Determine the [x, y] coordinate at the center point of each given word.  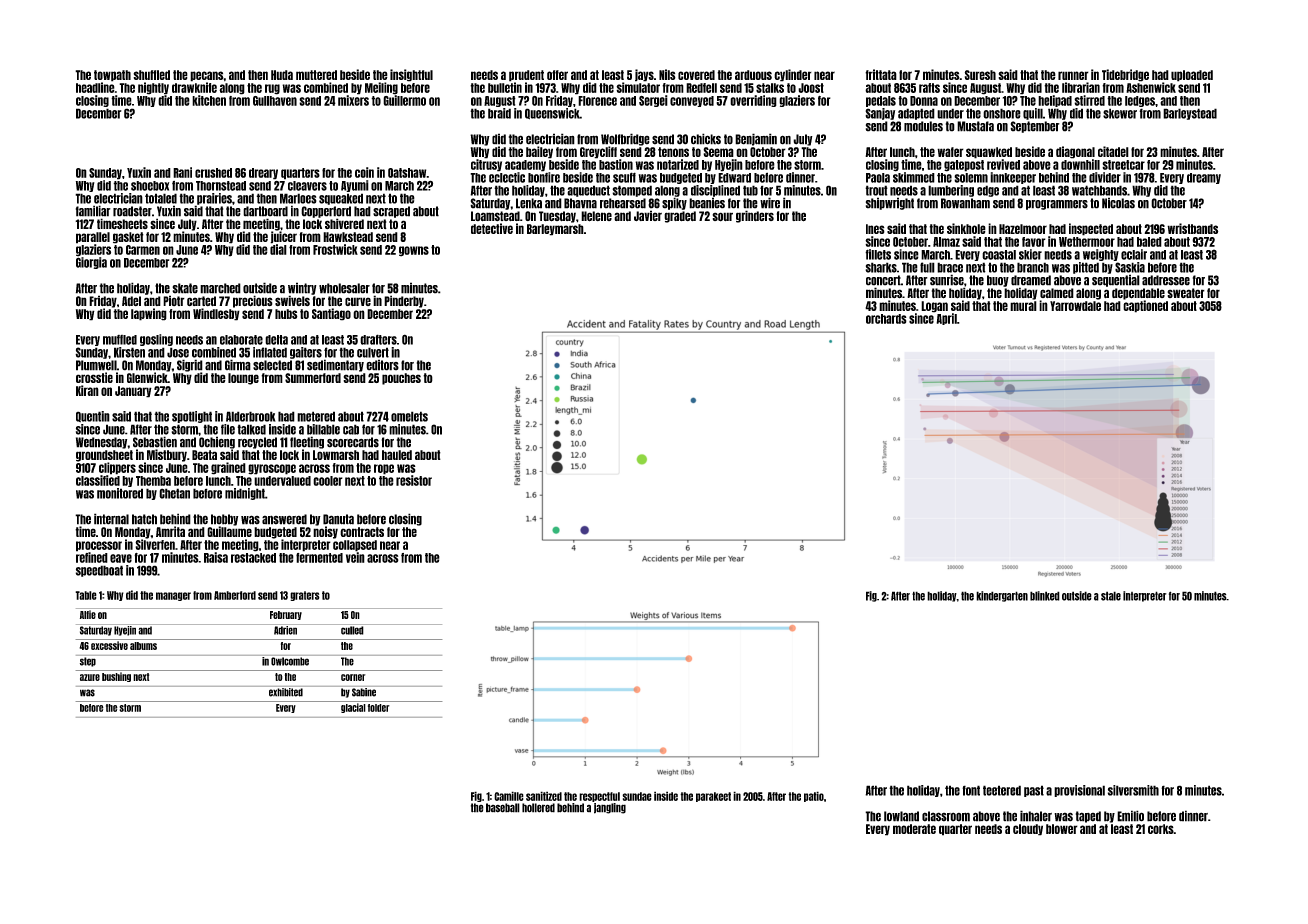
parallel [93, 238]
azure [90, 677]
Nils [667, 74]
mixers [353, 100]
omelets [409, 416]
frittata [881, 74]
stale [1111, 596]
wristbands [1192, 228]
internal [111, 519]
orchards [886, 319]
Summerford [313, 378]
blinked [1045, 596]
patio [814, 796]
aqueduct [588, 191]
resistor [414, 480]
